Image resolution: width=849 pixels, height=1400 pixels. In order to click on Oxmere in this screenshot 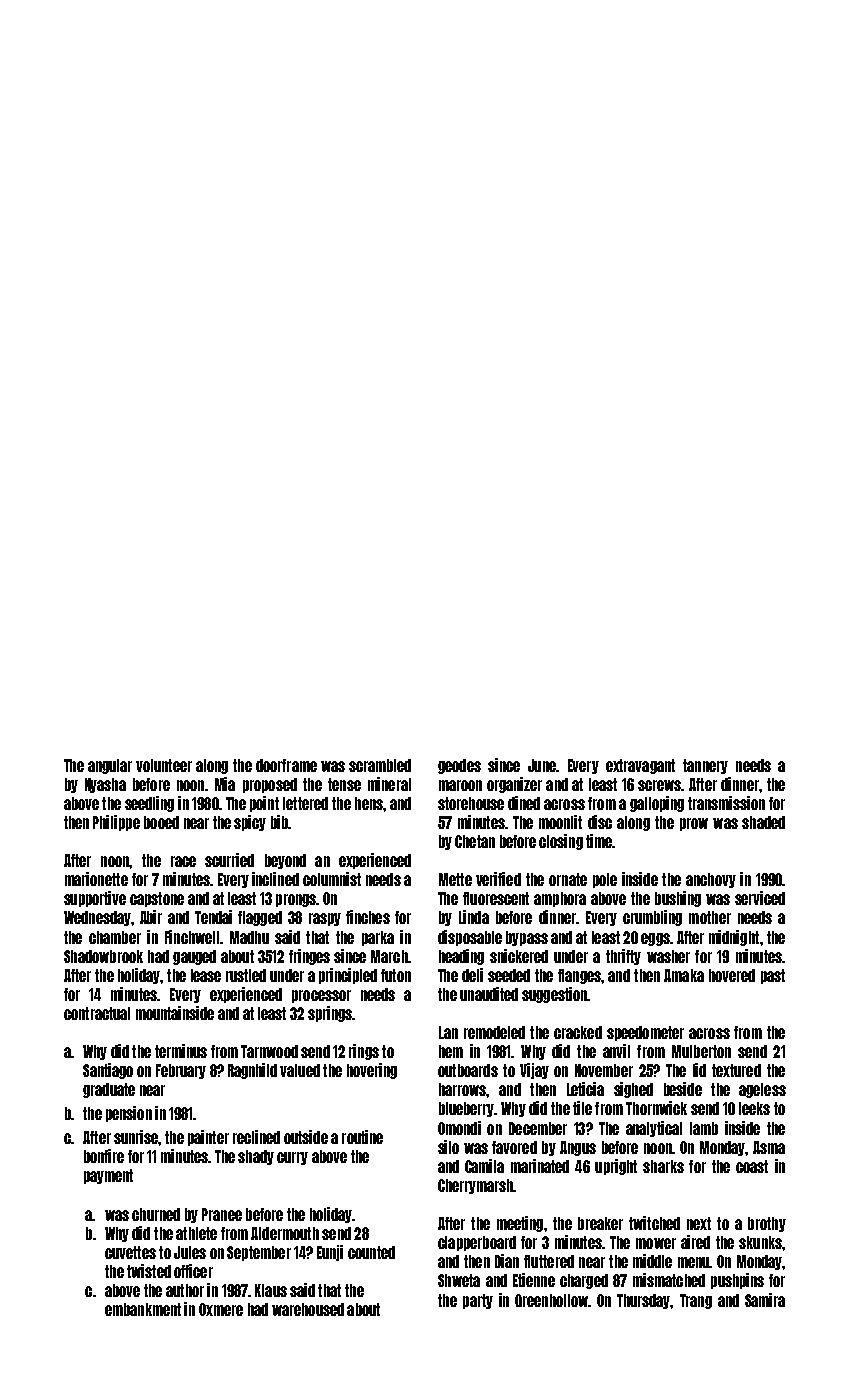, I will do `click(221, 1309)`.
